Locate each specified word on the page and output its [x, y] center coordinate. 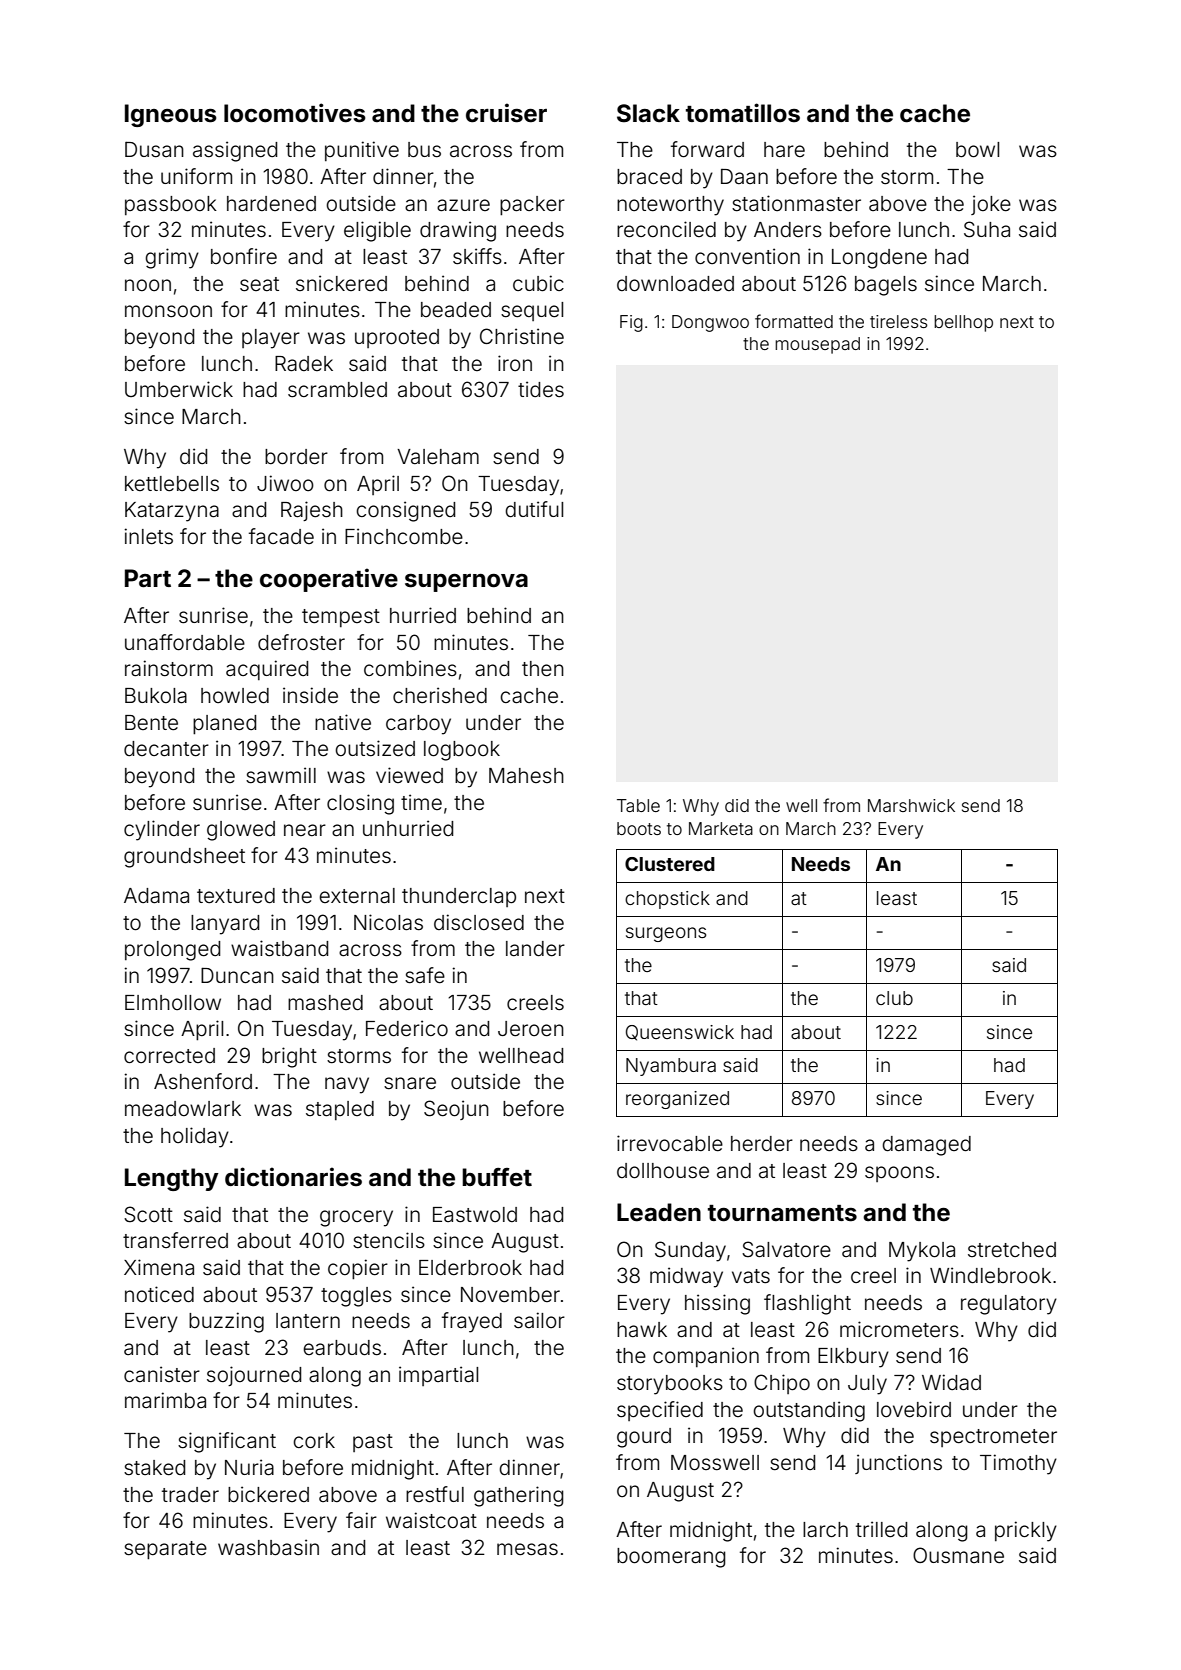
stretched [1012, 1249]
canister [162, 1374]
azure [463, 205]
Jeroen [531, 1029]
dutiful [534, 509]
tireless [898, 321]
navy [347, 1085]
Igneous [170, 115]
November [510, 1294]
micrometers [899, 1329]
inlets [148, 536]
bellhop [963, 323]
